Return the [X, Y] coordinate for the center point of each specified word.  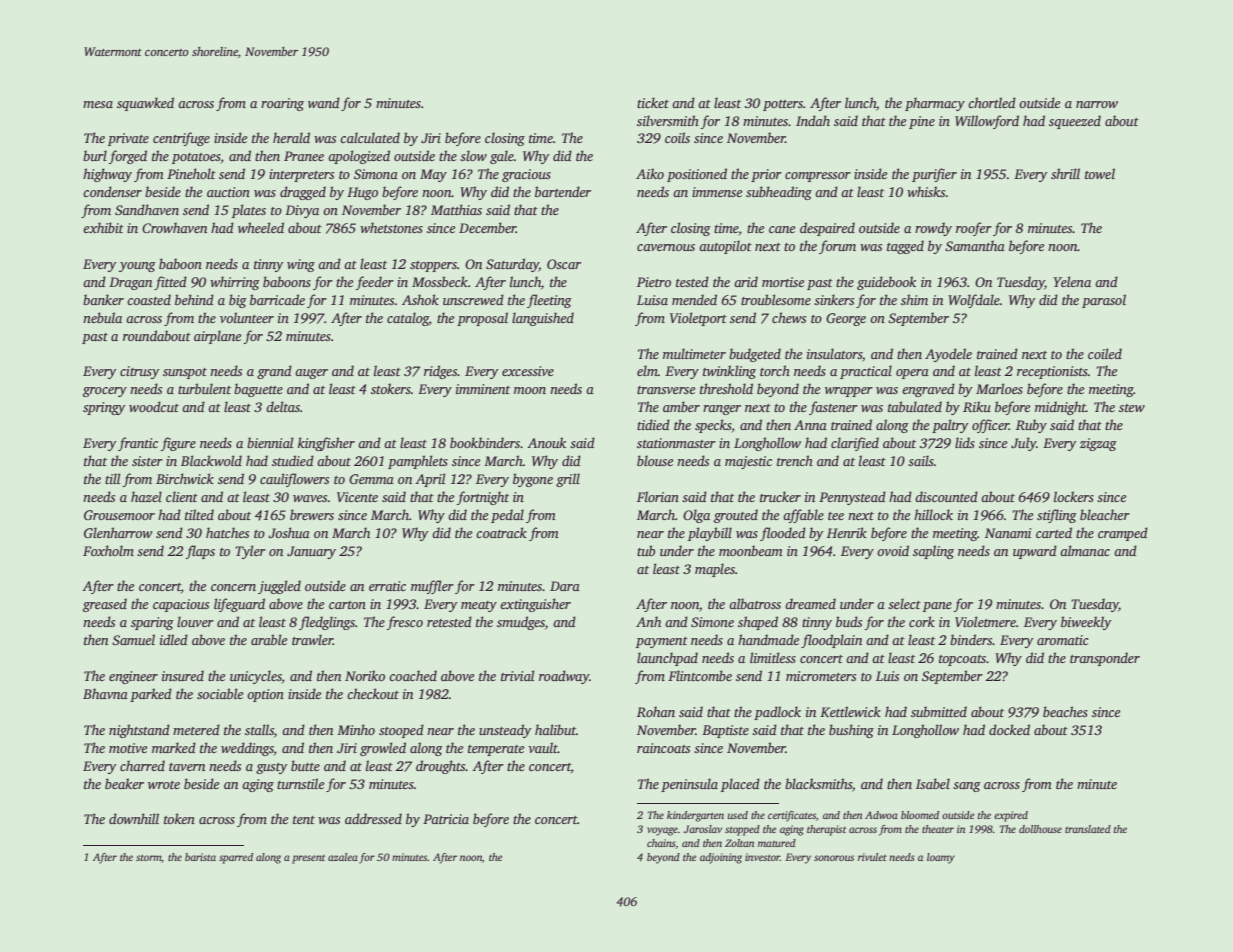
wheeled [261, 227]
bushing [851, 731]
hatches [227, 532]
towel [1100, 173]
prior [766, 175]
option [265, 695]
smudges [521, 623]
